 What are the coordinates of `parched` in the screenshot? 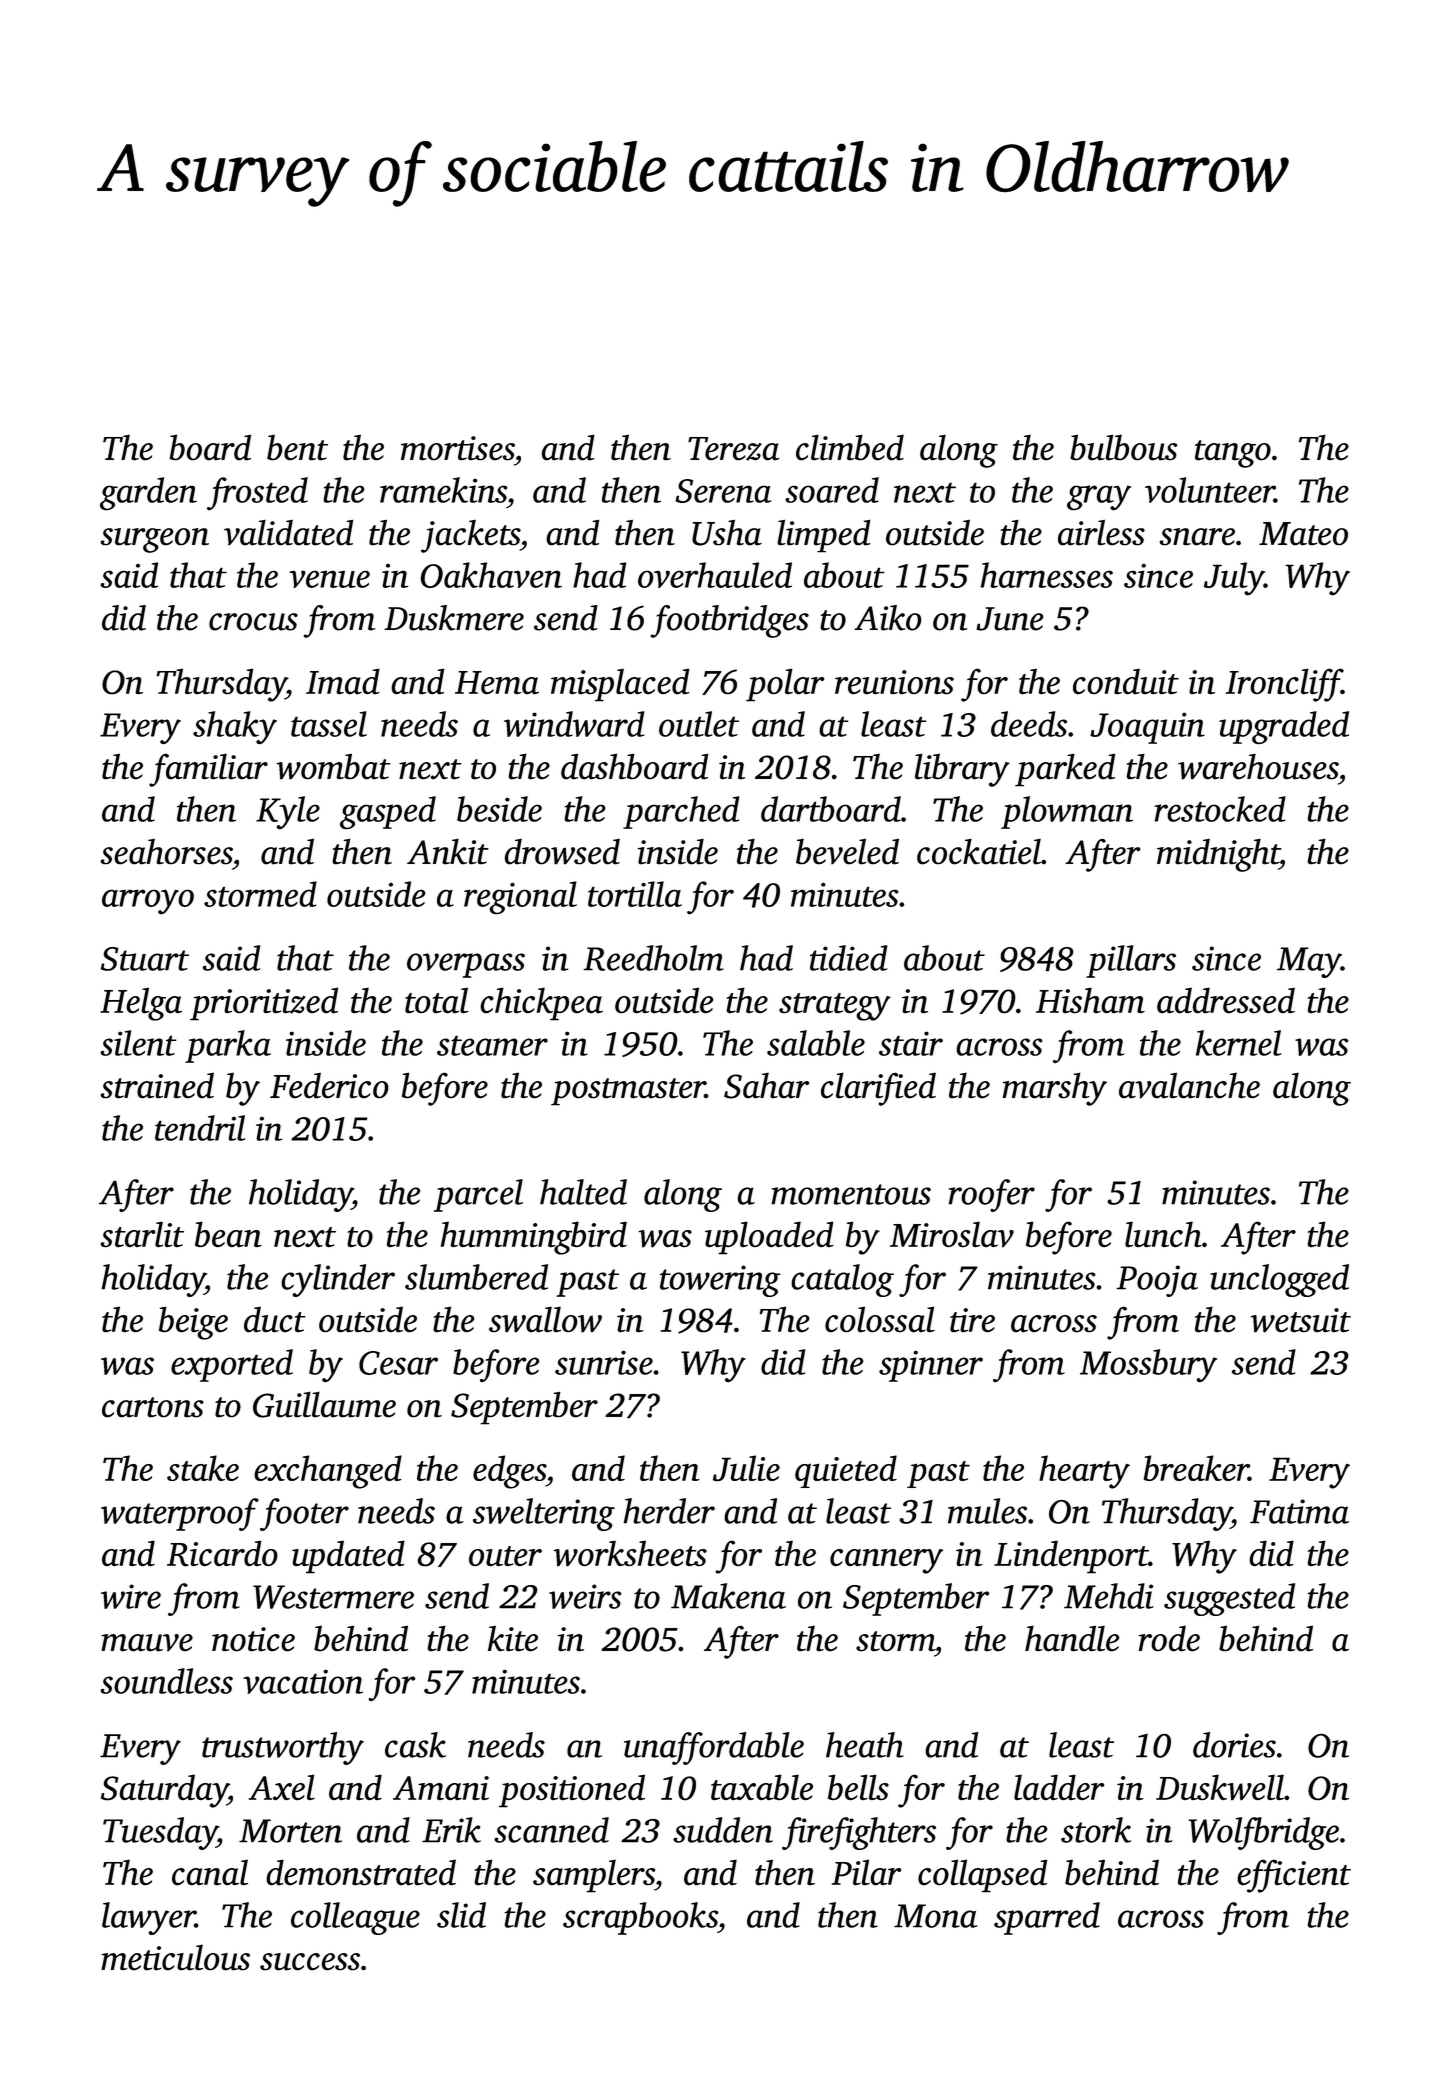 It's located at (681, 812).
